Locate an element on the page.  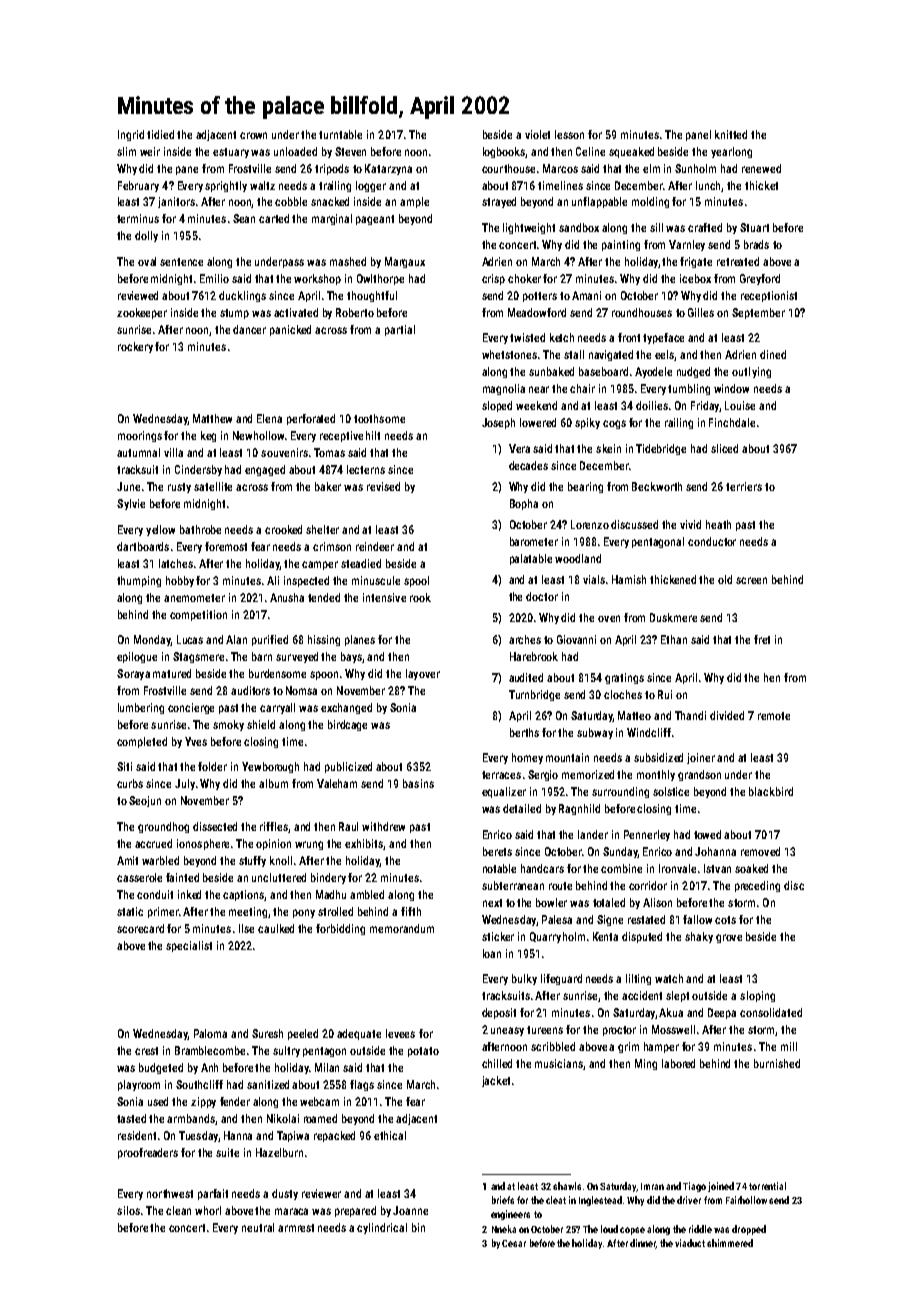
hobby is located at coordinates (180, 581).
